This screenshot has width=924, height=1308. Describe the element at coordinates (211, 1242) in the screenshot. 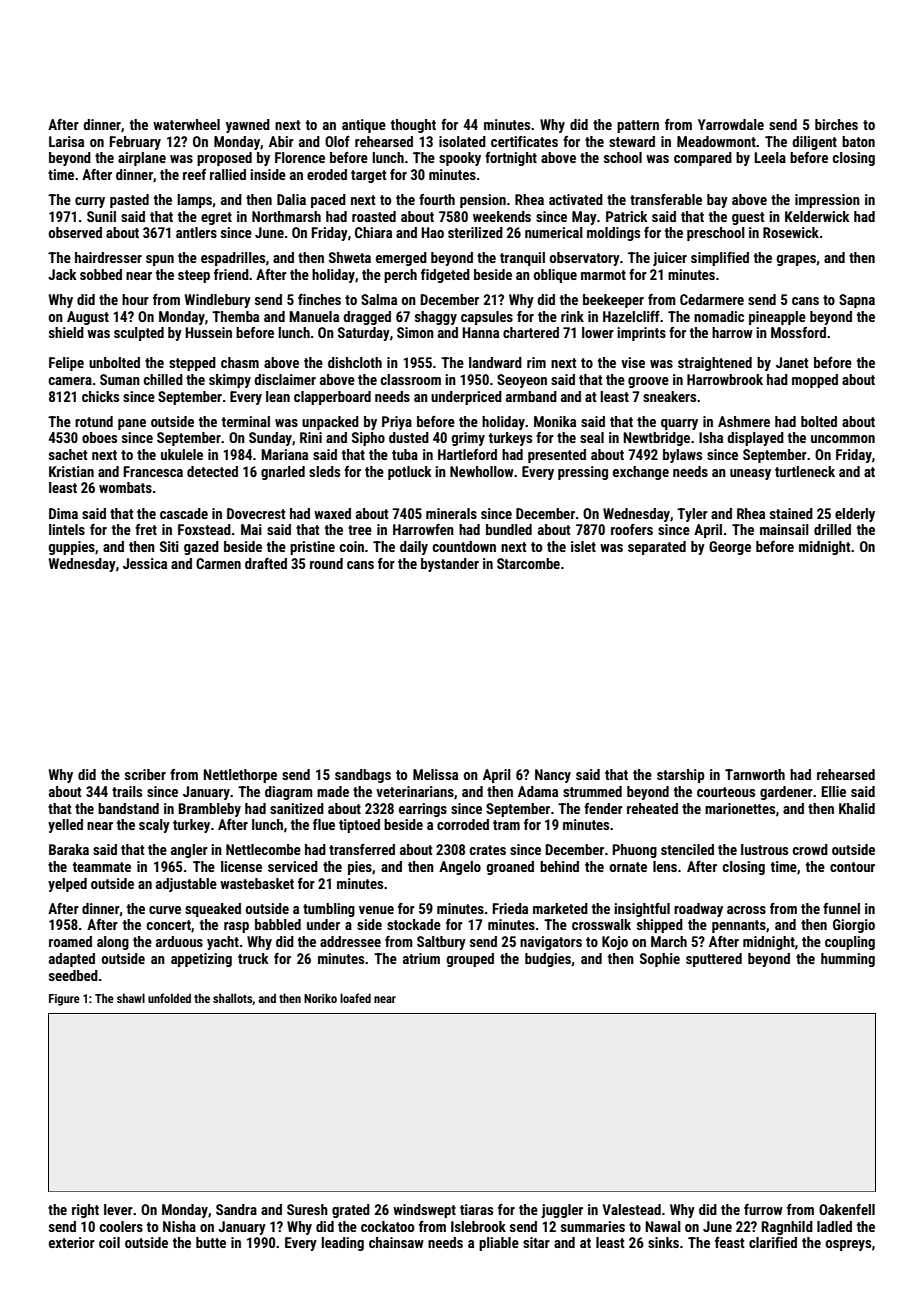

I see `butte` at that location.
